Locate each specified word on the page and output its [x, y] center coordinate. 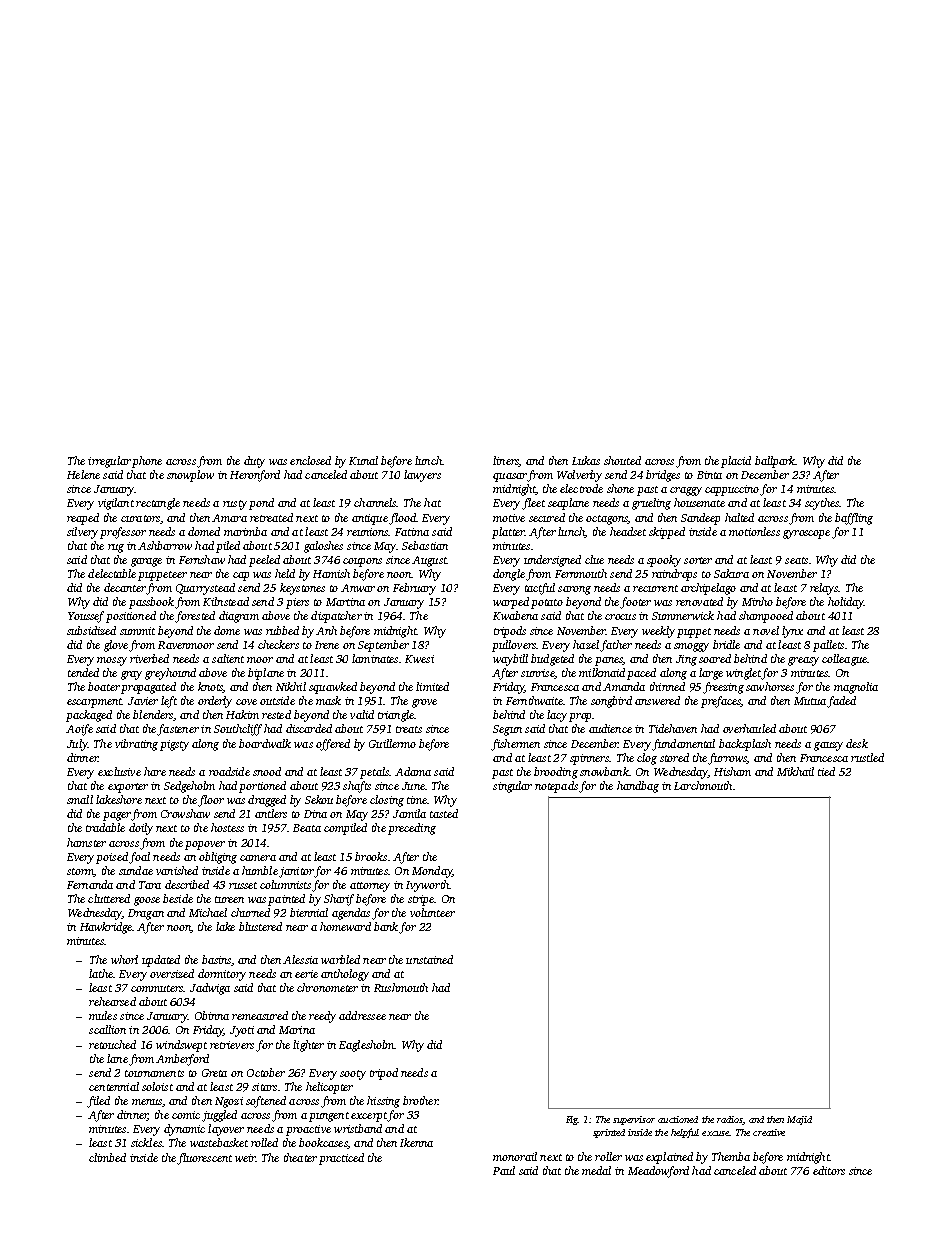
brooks [371, 856]
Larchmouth [703, 785]
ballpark [775, 462]
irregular [109, 462]
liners [506, 461]
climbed [107, 1157]
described [187, 884]
